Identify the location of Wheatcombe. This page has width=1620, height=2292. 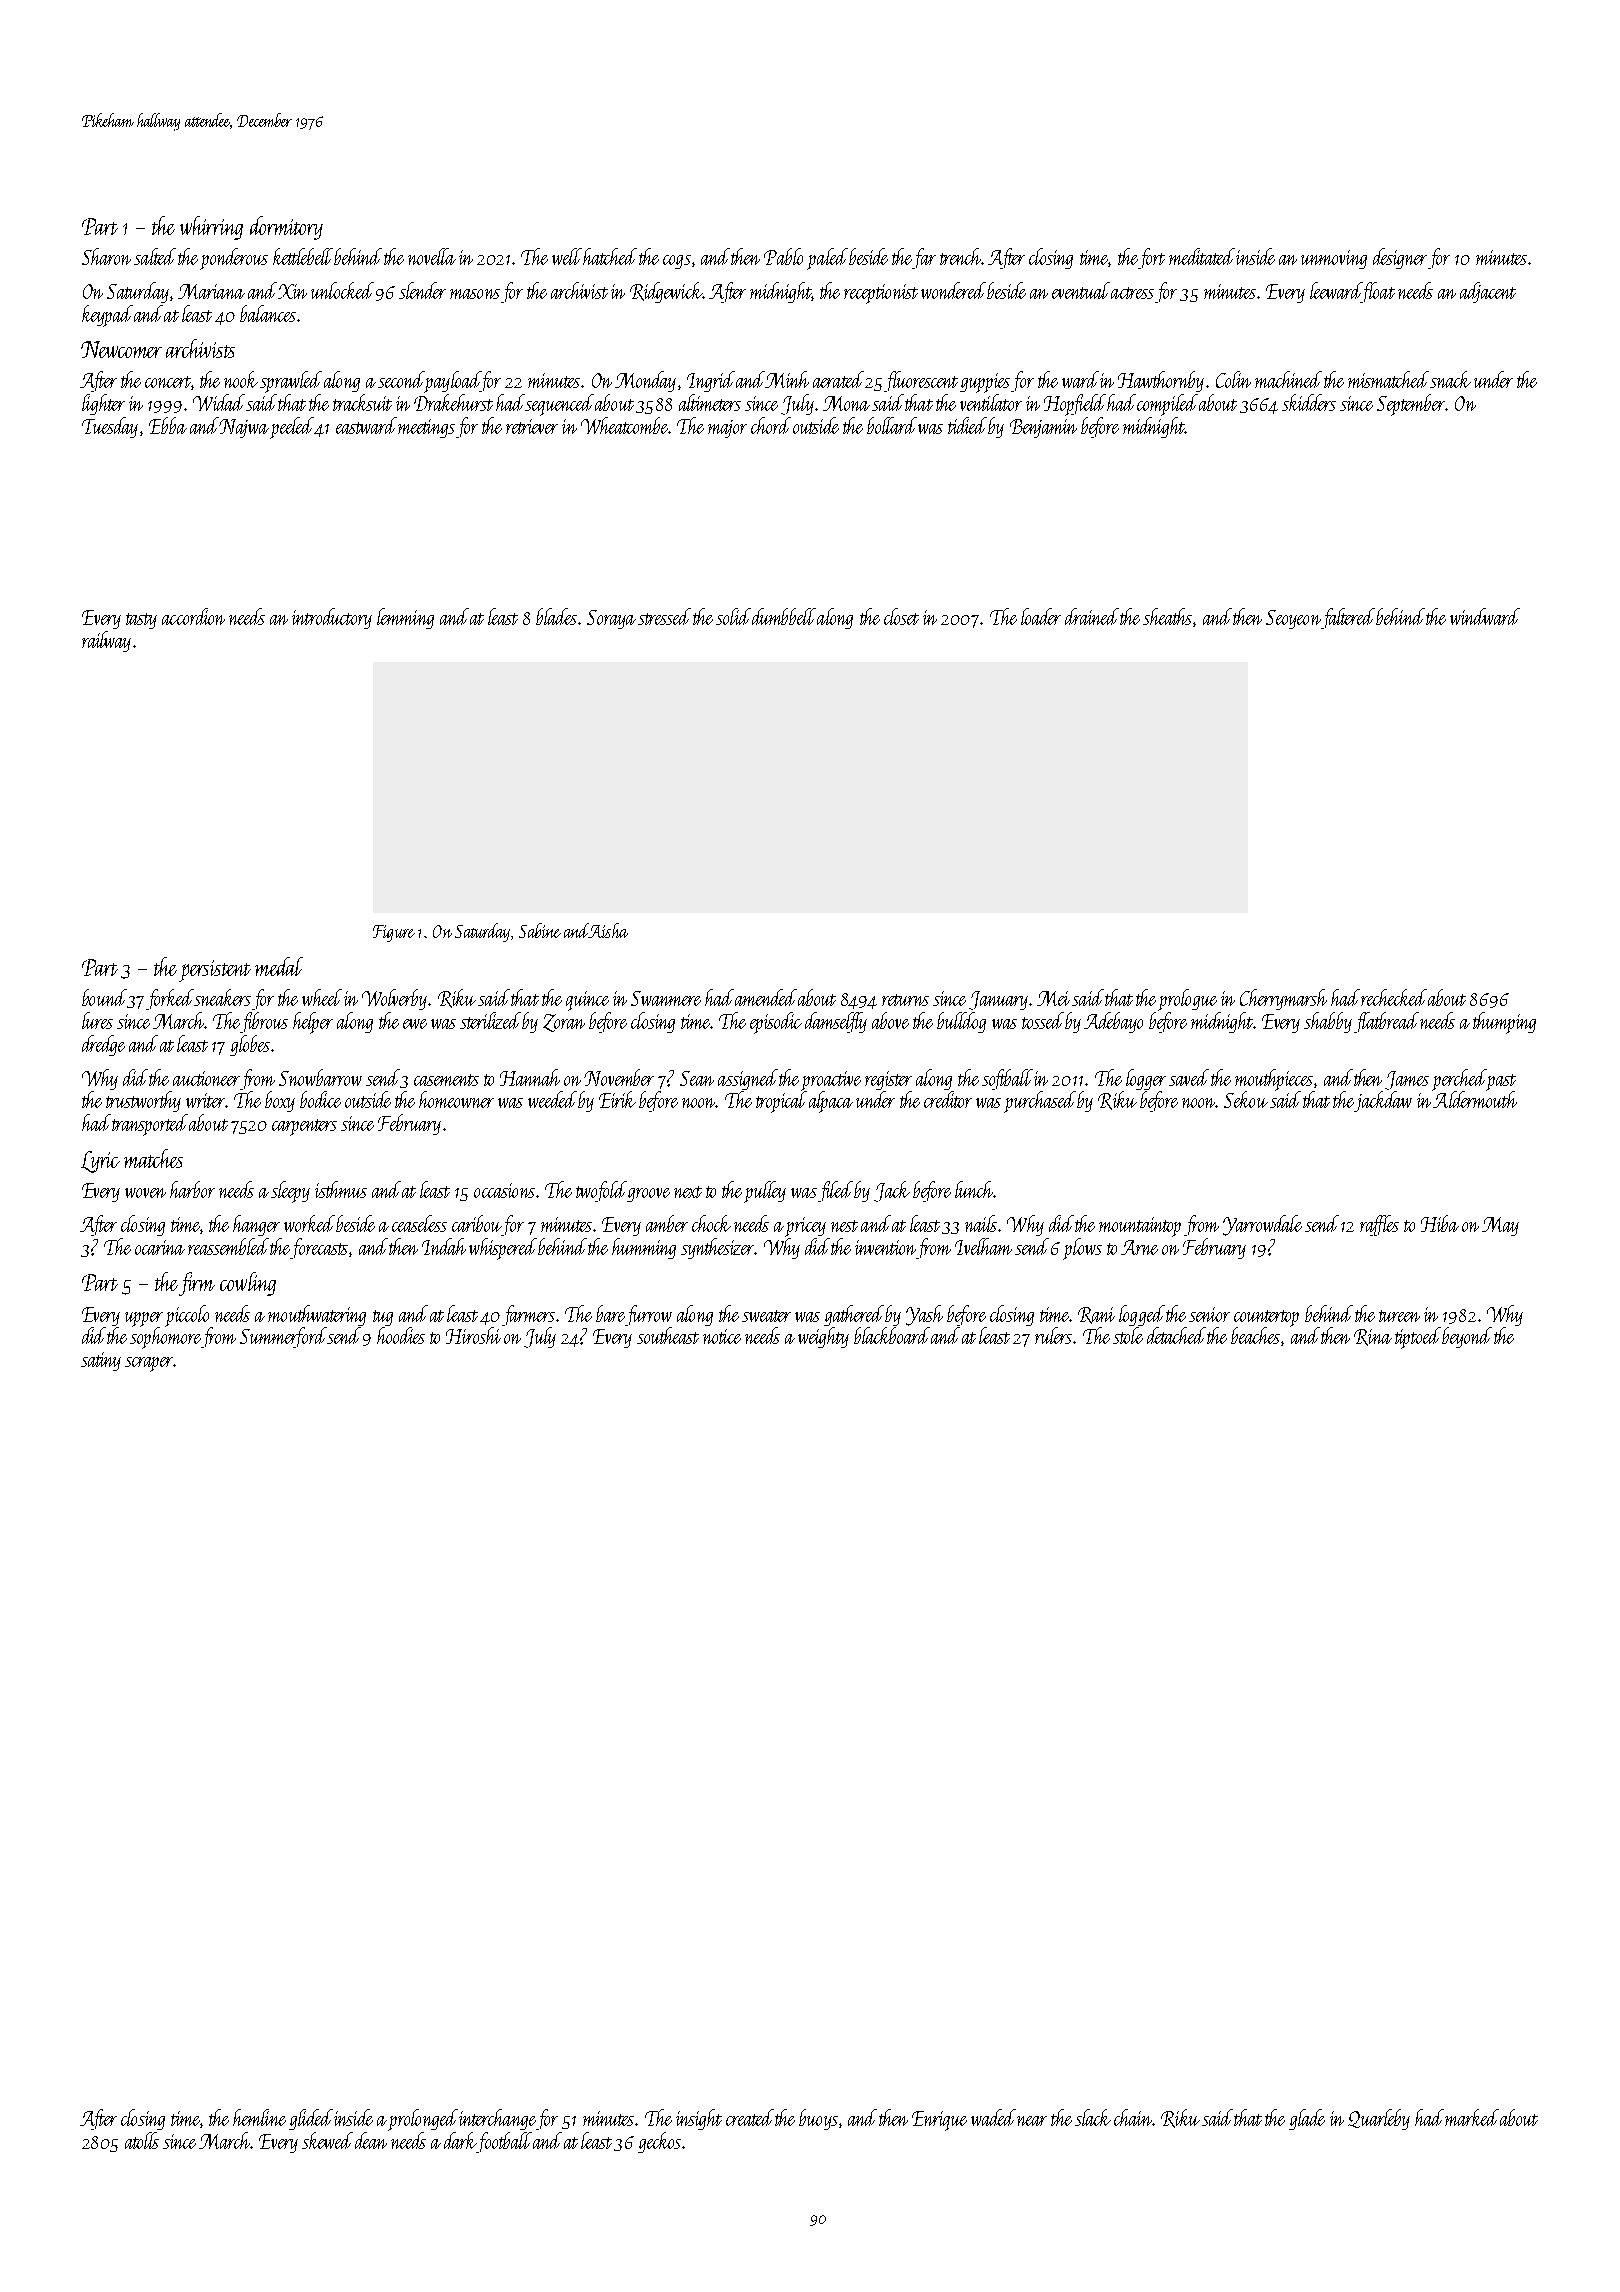
(624, 425).
